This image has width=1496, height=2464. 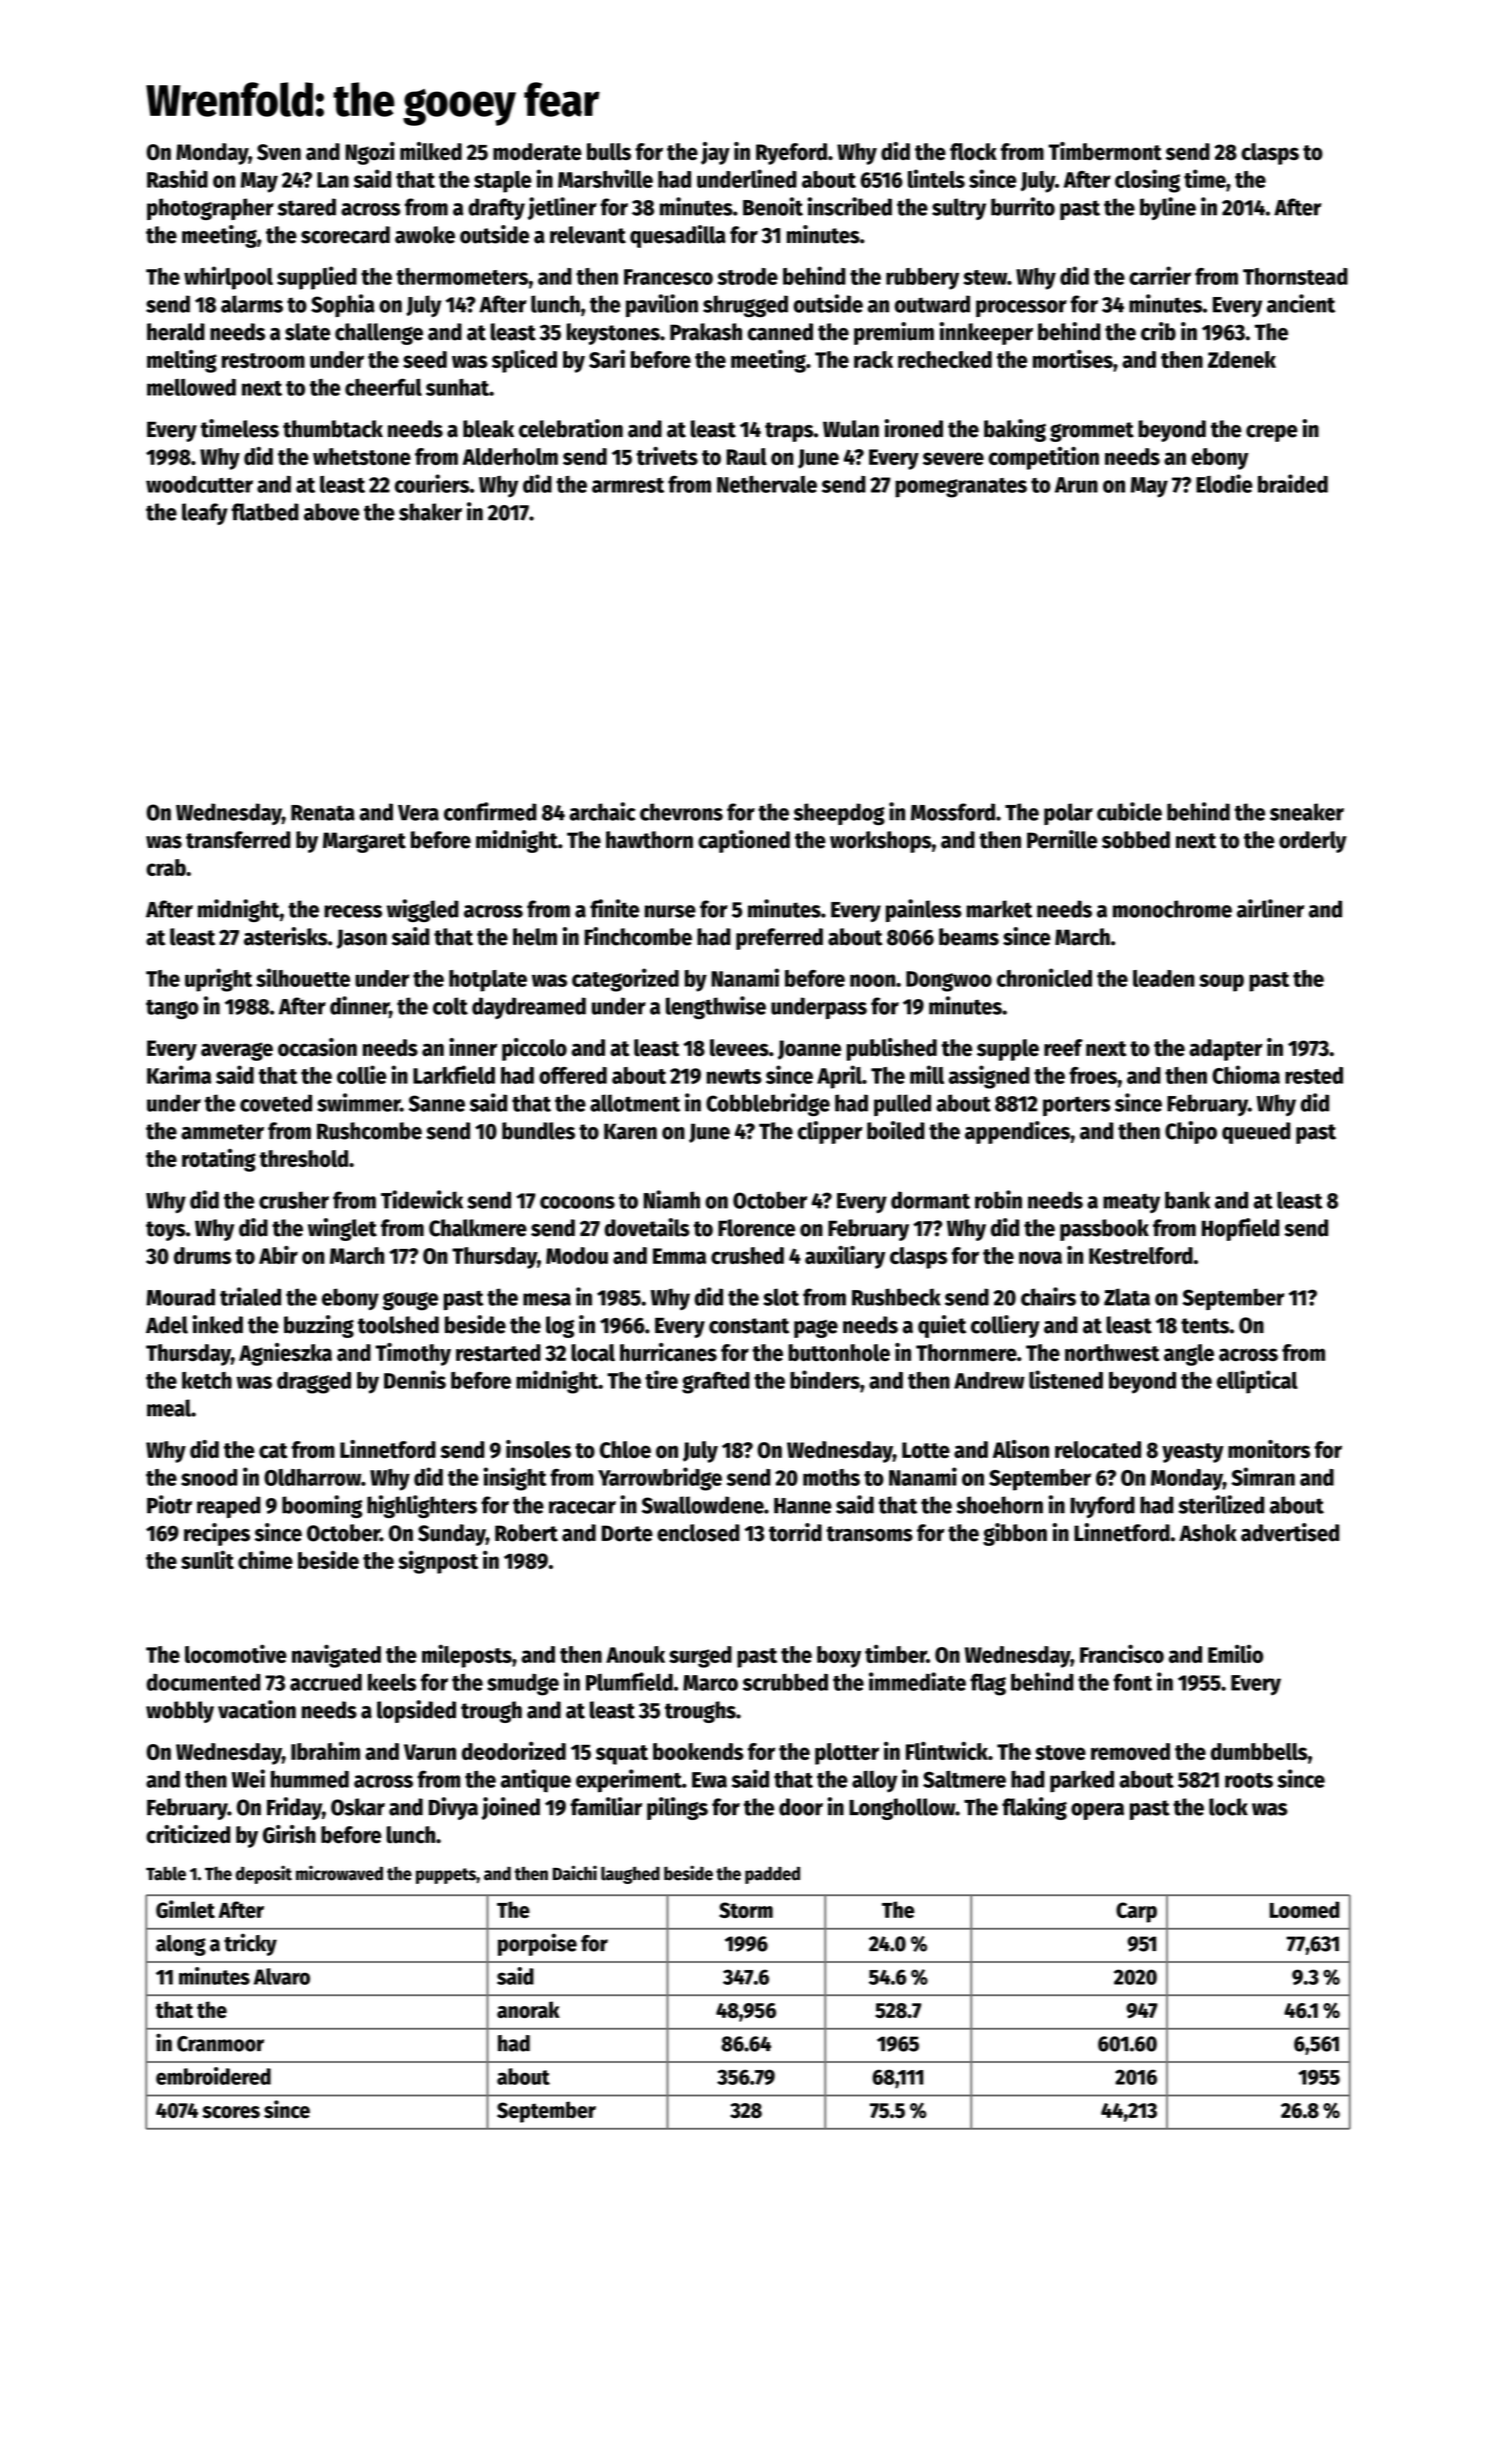 I want to click on Storm, so click(x=746, y=1910).
